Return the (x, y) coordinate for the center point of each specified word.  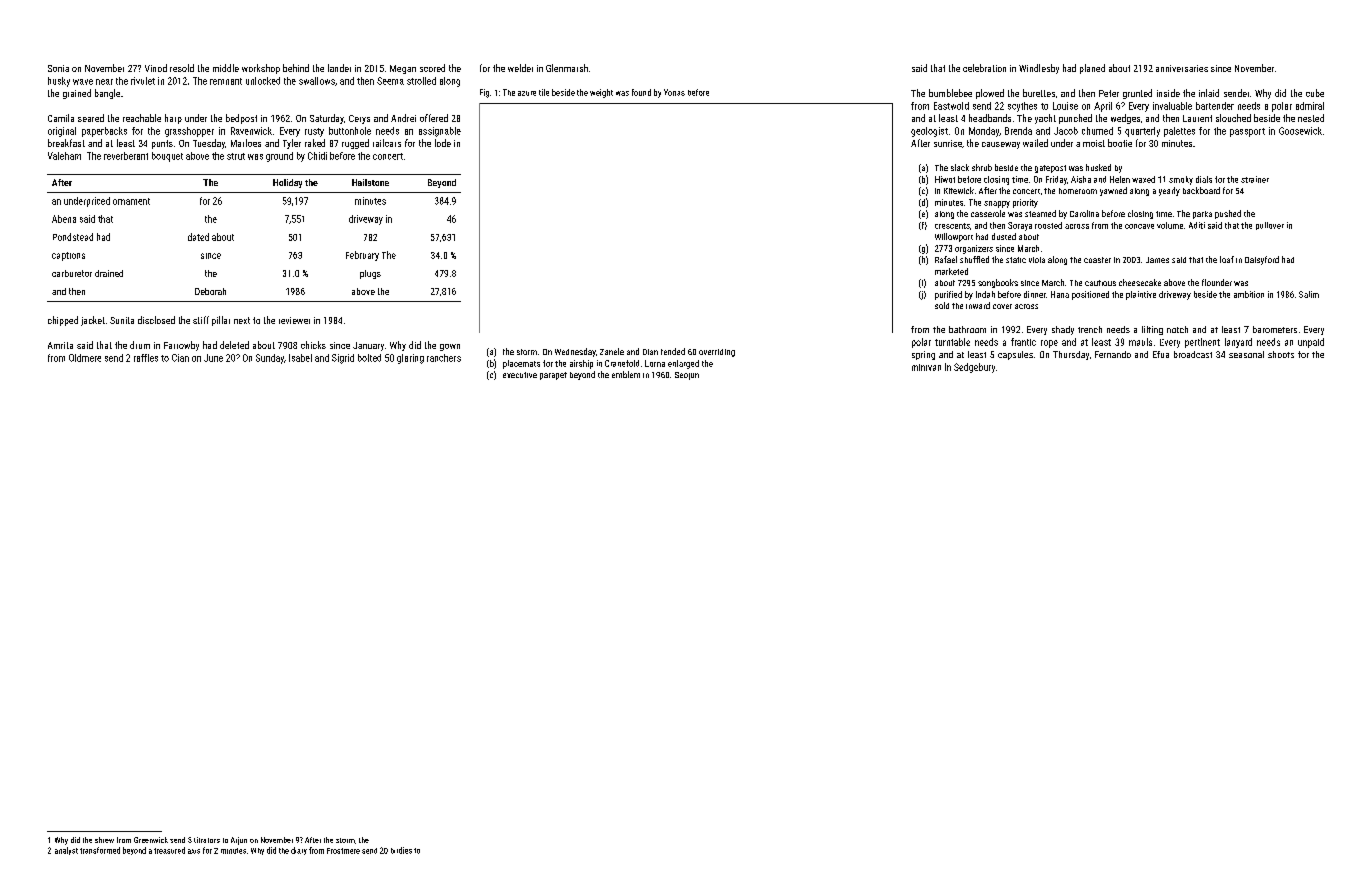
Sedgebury (974, 368)
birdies (401, 850)
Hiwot (945, 179)
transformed (100, 850)
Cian (180, 358)
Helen (1120, 179)
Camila (61, 118)
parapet (553, 376)
